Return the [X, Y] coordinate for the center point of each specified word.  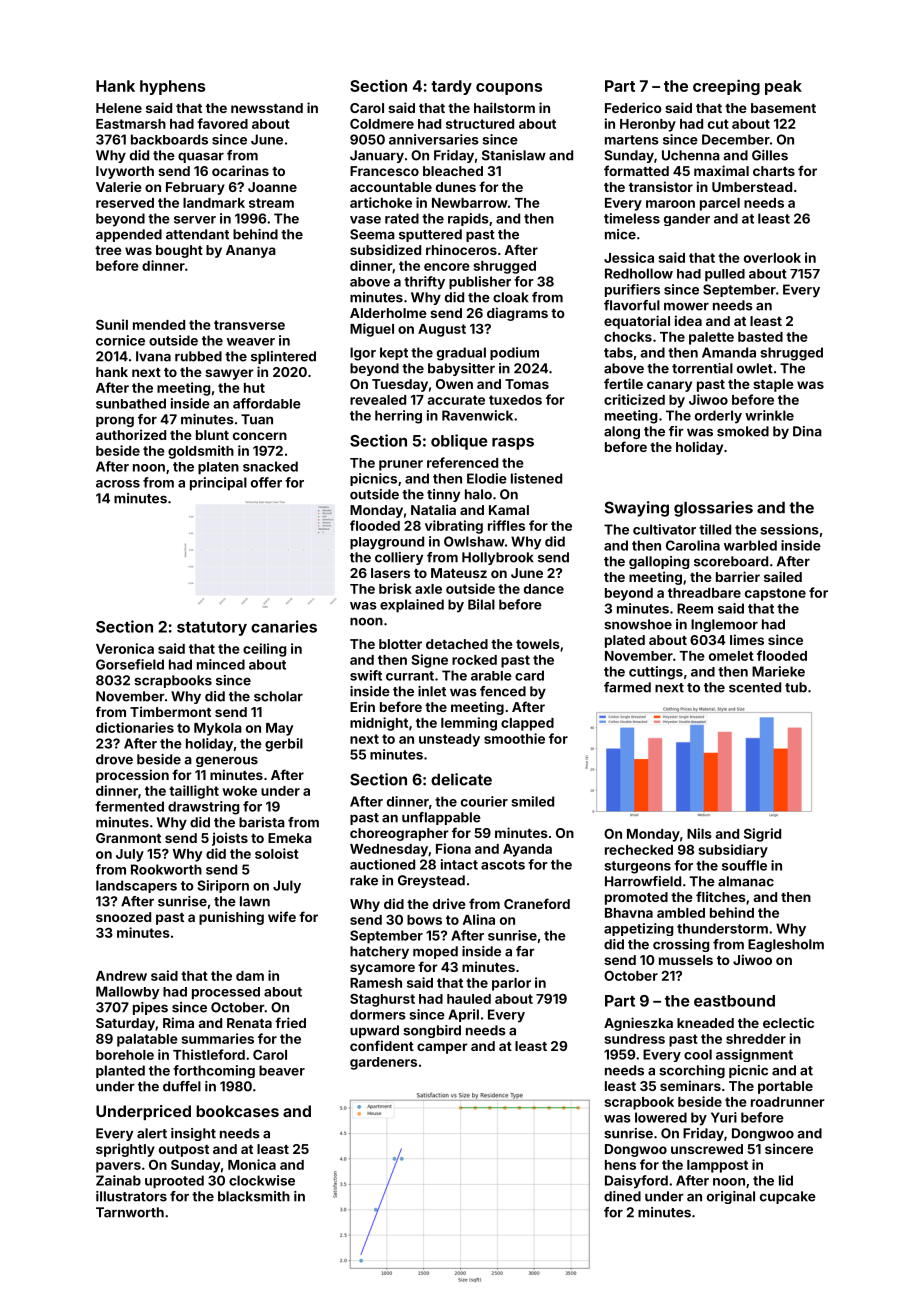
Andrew [121, 976]
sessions [789, 529]
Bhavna [629, 913]
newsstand [267, 108]
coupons [509, 89]
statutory [212, 629]
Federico [633, 107]
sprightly [125, 1150]
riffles [506, 525]
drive [449, 903]
